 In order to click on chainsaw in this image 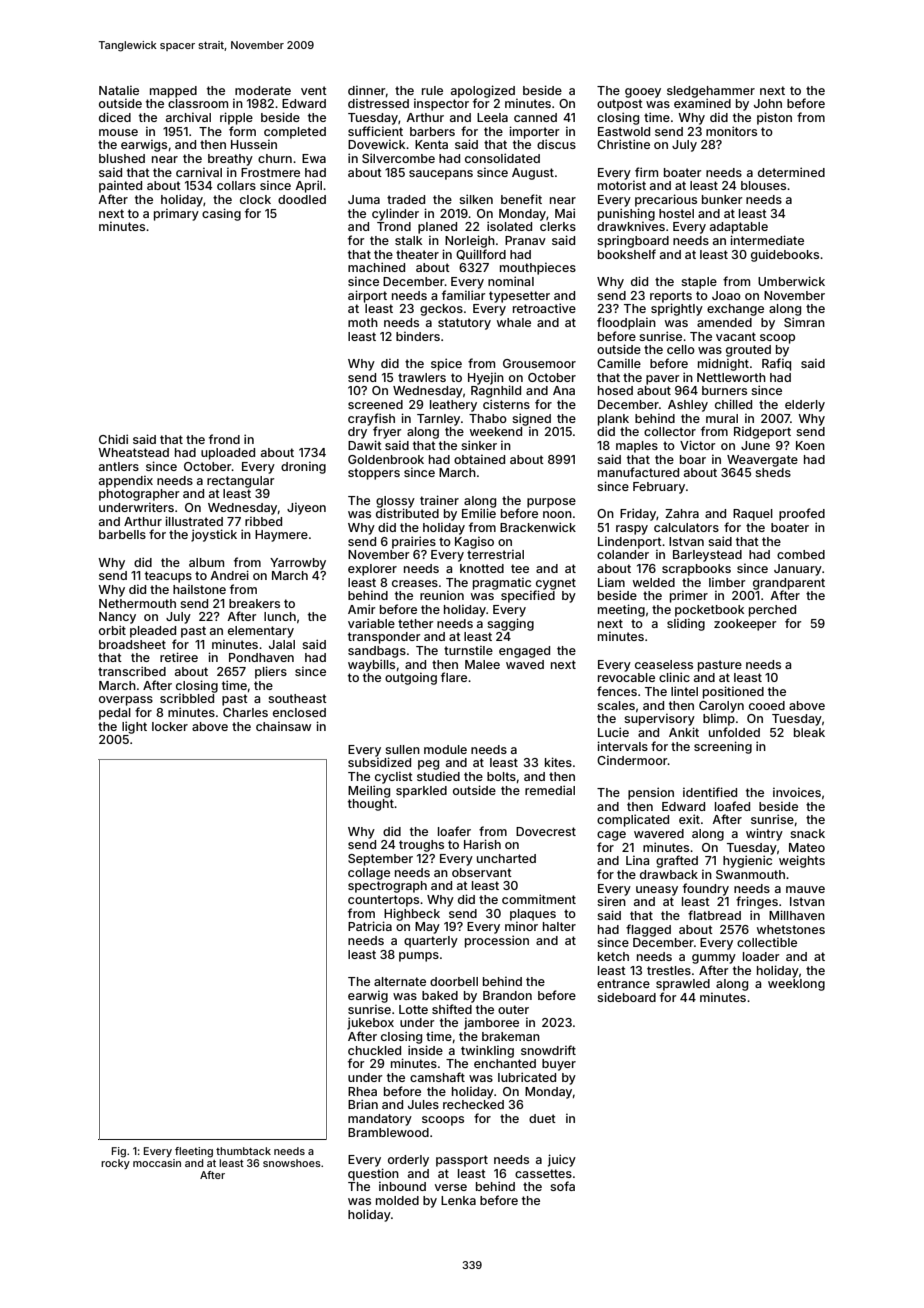, I will do `click(283, 726)`.
